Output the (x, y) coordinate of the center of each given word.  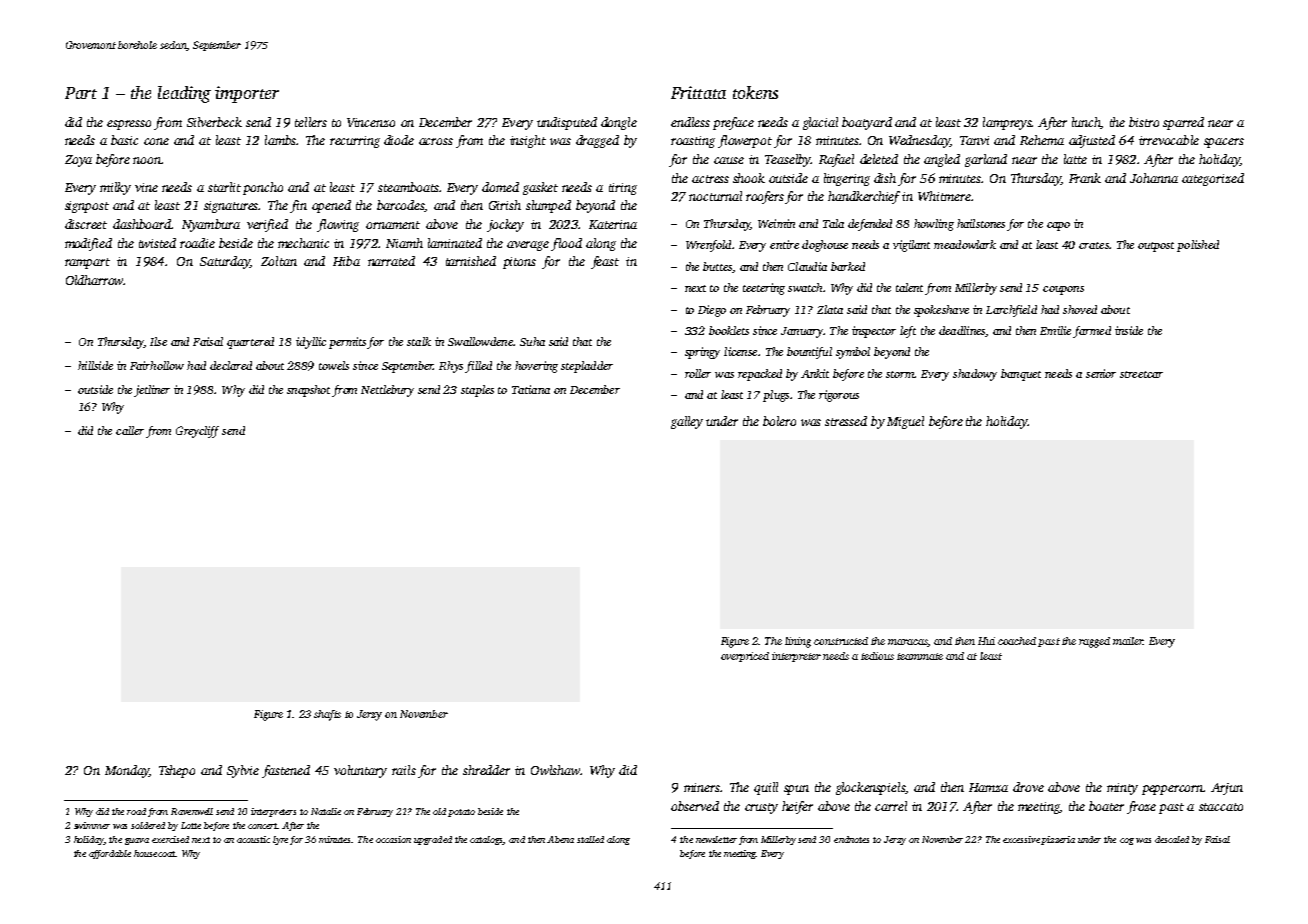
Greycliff (197, 432)
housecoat (154, 853)
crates (1094, 245)
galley (687, 422)
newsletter (716, 839)
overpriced (745, 657)
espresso (129, 125)
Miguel (905, 422)
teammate (920, 656)
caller (130, 430)
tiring (623, 189)
